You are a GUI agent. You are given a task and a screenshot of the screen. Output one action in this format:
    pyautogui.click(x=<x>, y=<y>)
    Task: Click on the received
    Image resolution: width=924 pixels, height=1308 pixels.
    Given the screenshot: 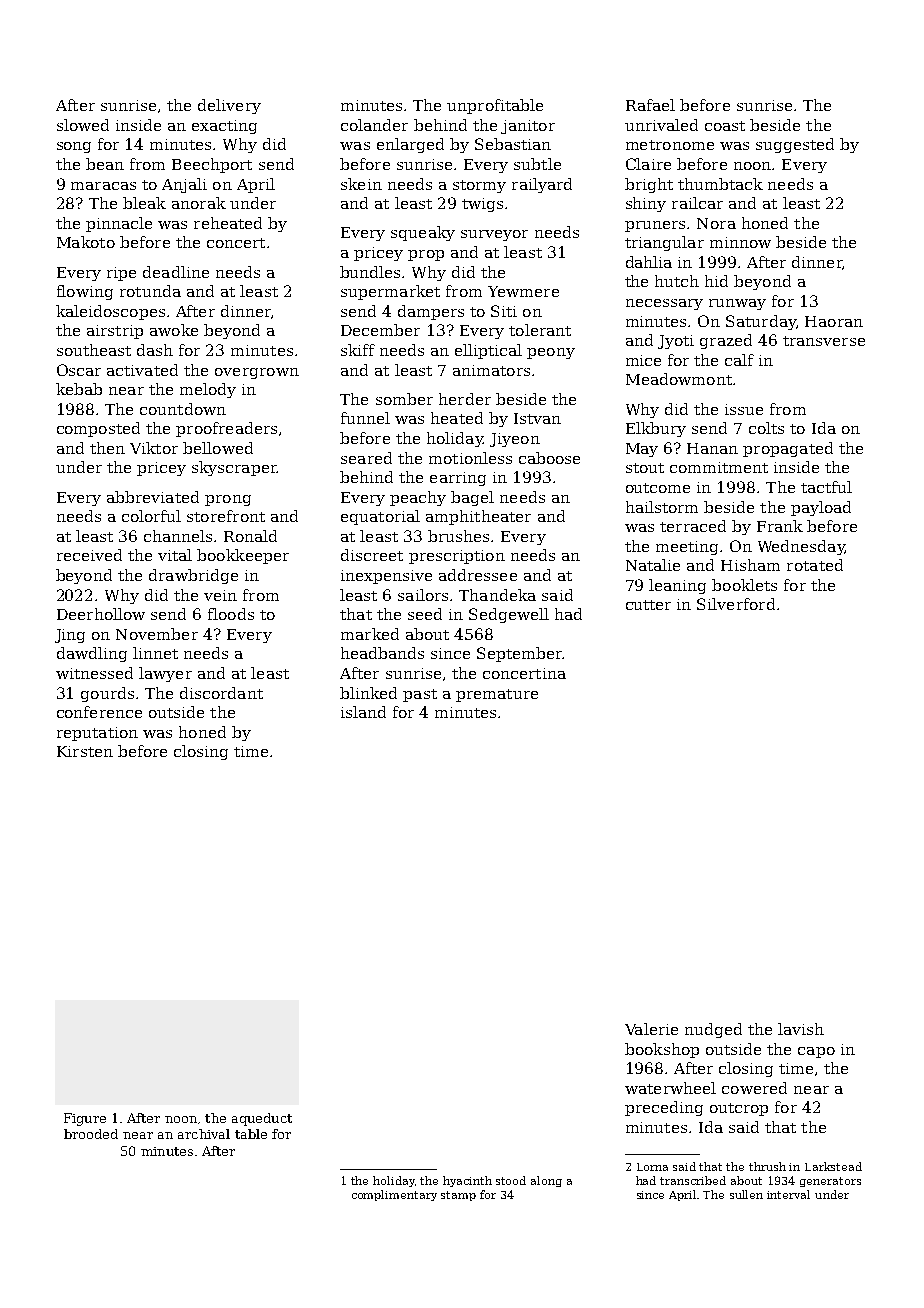 What is the action you would take?
    pyautogui.click(x=89, y=555)
